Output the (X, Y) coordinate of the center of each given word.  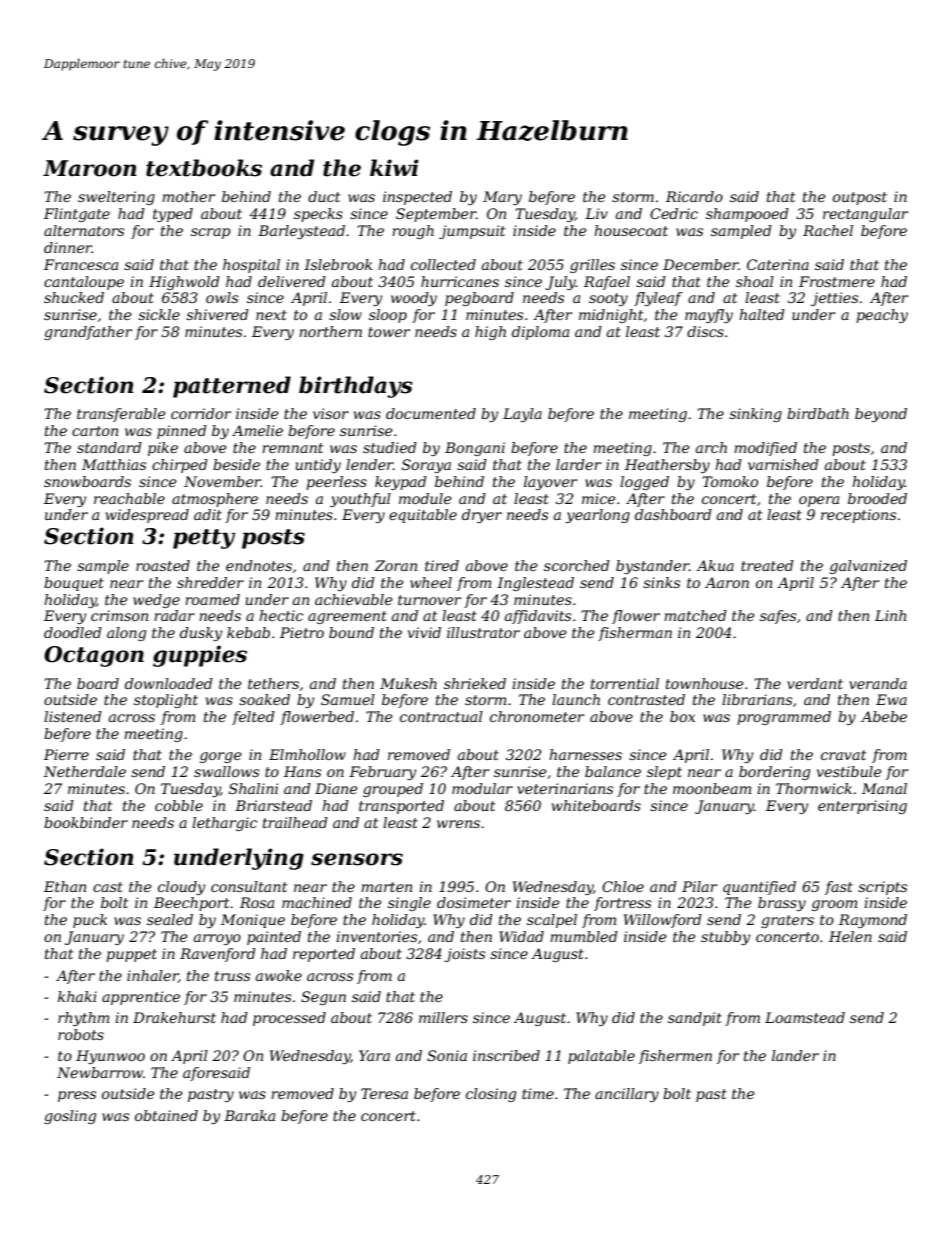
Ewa (891, 699)
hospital (251, 266)
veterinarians (565, 788)
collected (443, 264)
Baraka (249, 1115)
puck (90, 921)
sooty (608, 299)
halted (762, 314)
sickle (159, 314)
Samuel (348, 699)
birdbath (818, 413)
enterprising (862, 807)
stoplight (166, 701)
